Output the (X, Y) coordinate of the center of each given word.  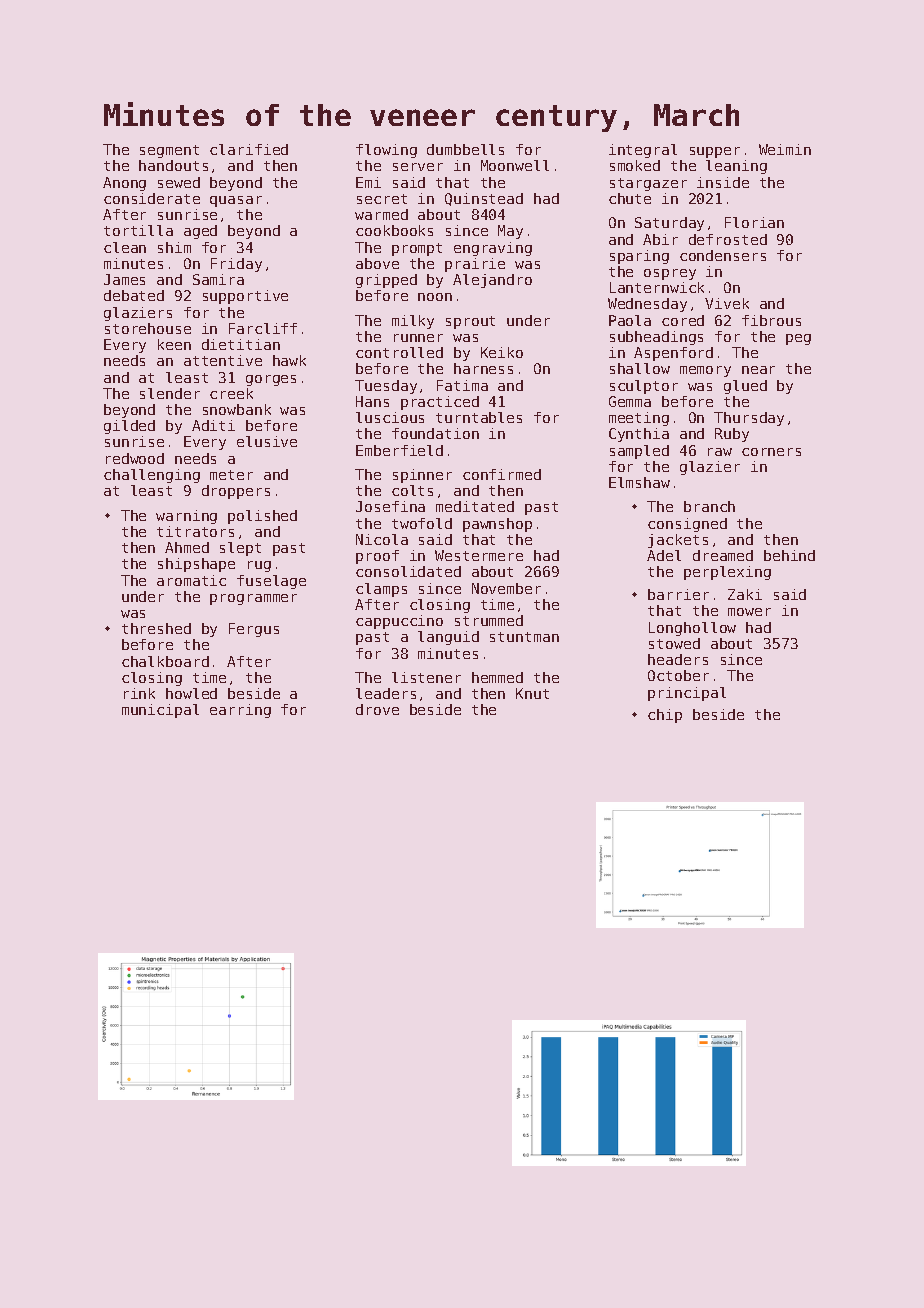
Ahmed (187, 547)
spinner (422, 476)
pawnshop (497, 525)
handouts (173, 165)
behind (789, 555)
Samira (218, 279)
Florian (754, 222)
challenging (152, 476)
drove (377, 709)
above (377, 263)
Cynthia (639, 435)
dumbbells (465, 149)
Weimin (785, 149)
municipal (160, 711)
